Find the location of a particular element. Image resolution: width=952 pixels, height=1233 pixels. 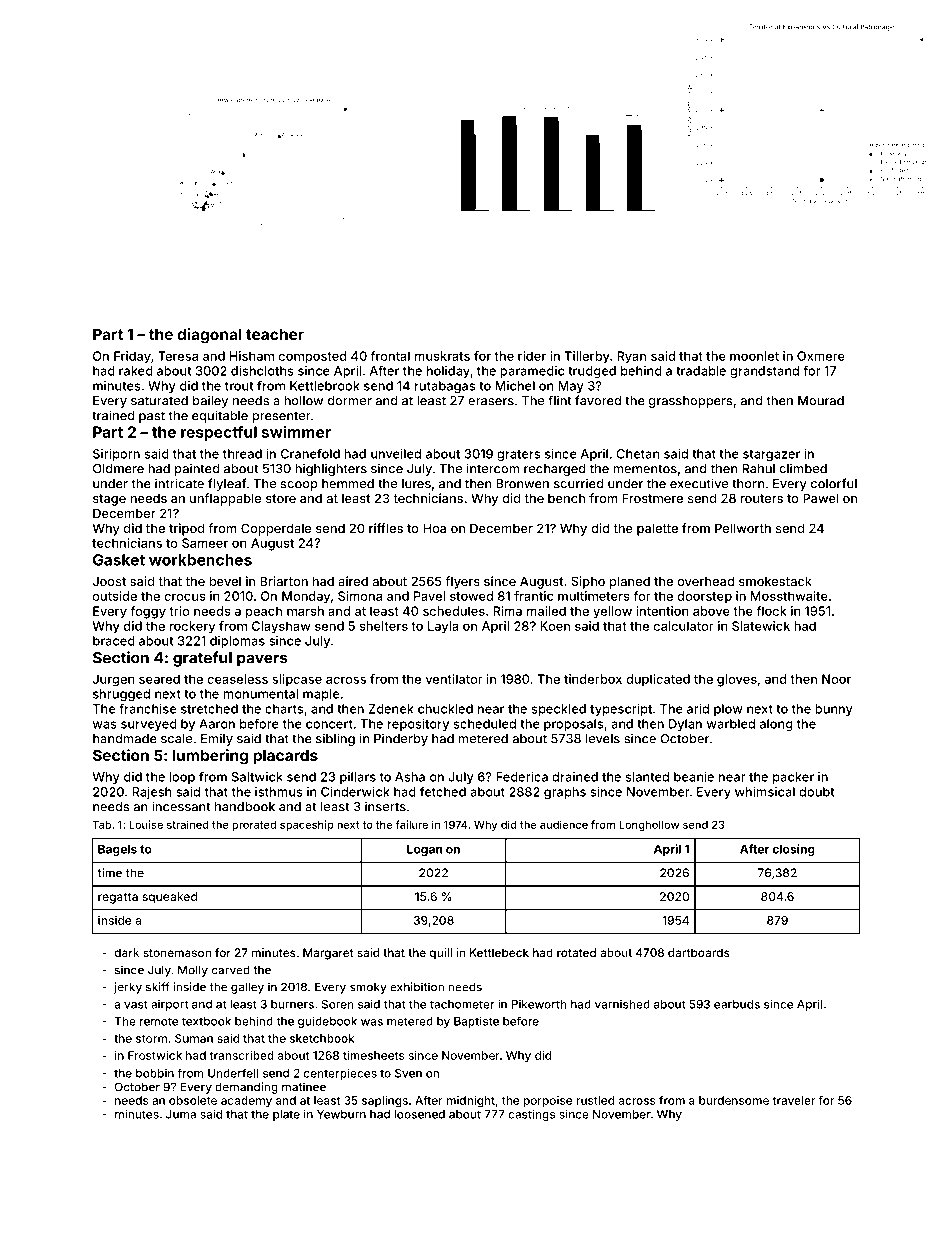

castings is located at coordinates (531, 1115).
